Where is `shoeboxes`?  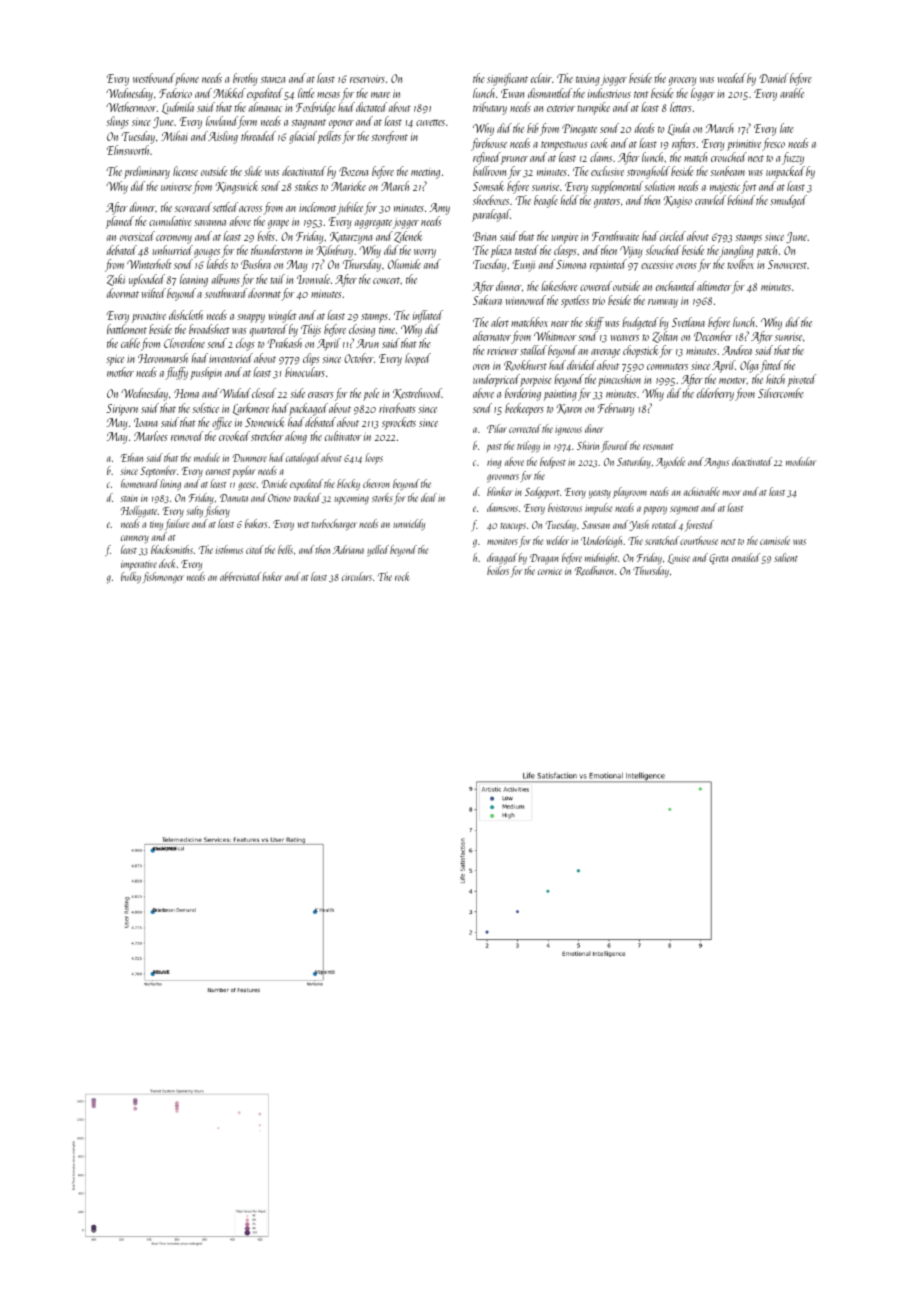
shoeboxes is located at coordinates (491, 200).
